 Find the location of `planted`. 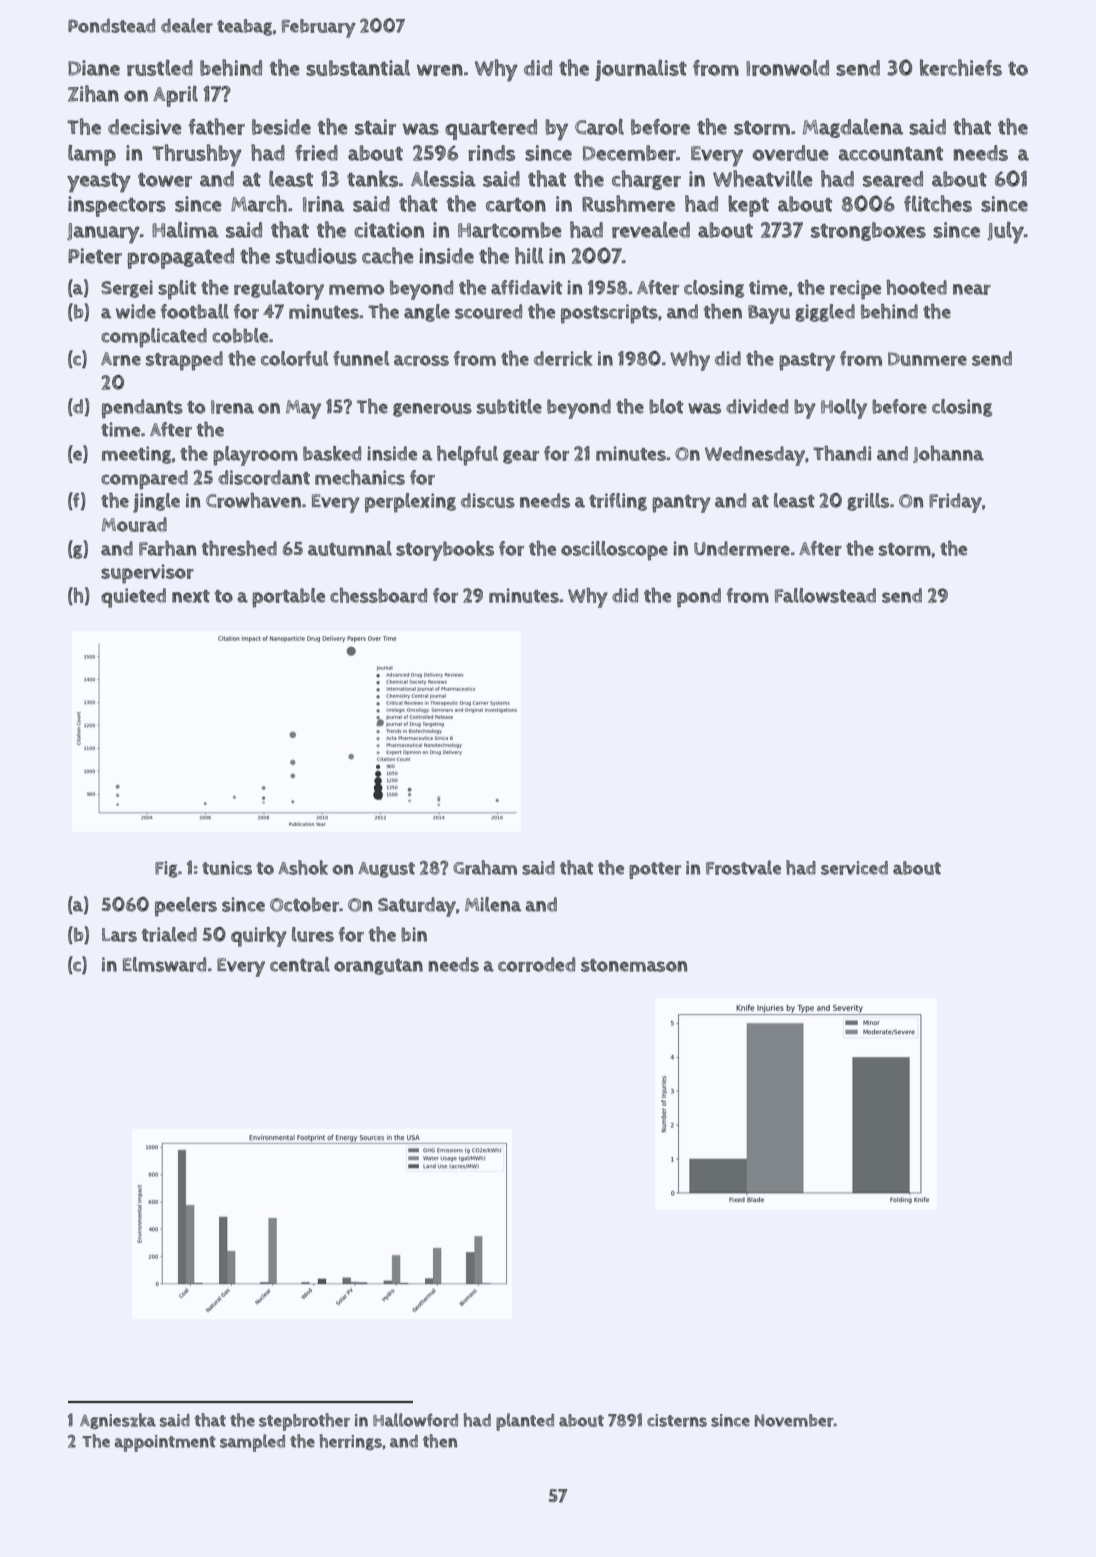

planted is located at coordinates (525, 1422).
